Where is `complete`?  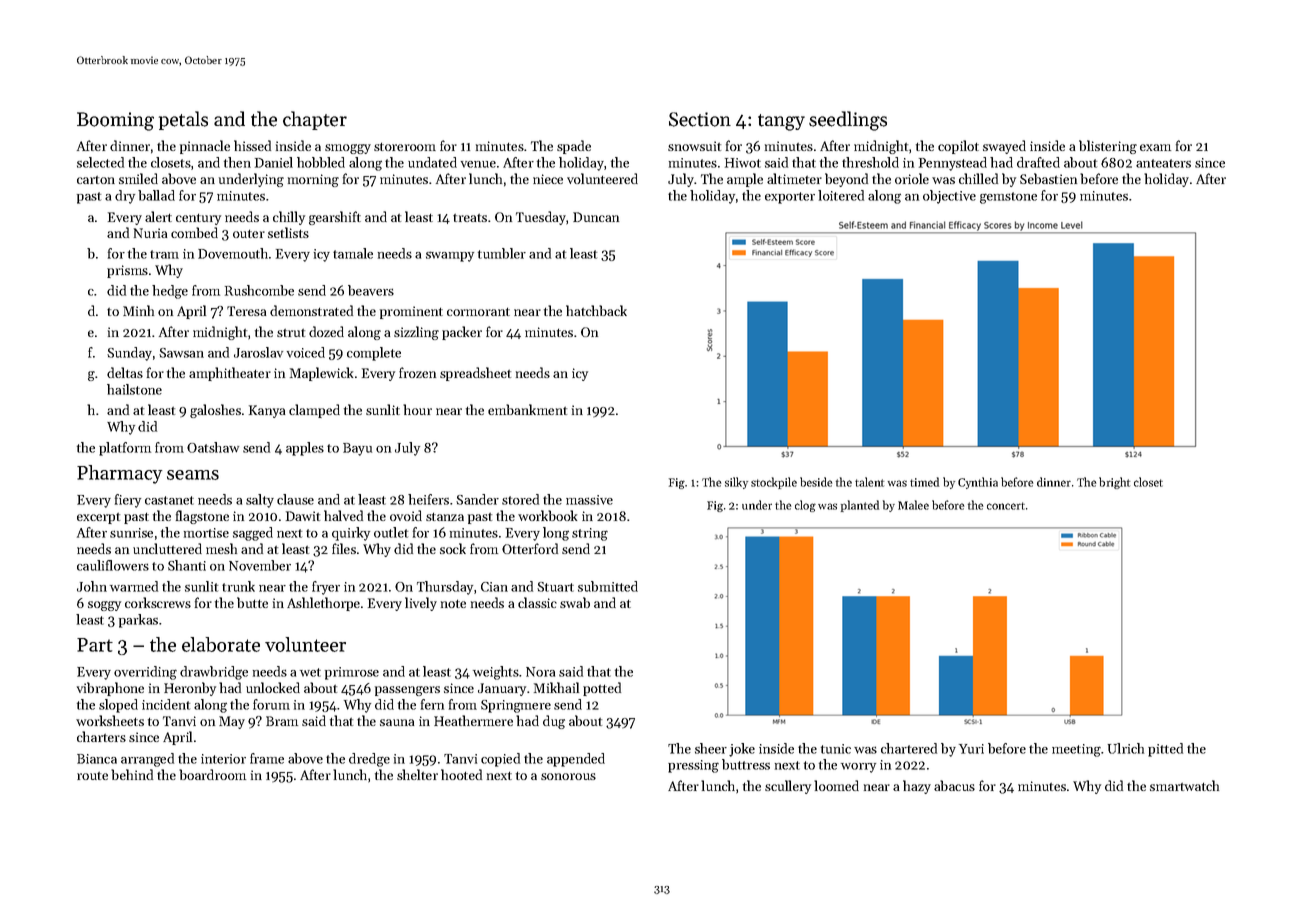
complete is located at coordinates (374, 354).
